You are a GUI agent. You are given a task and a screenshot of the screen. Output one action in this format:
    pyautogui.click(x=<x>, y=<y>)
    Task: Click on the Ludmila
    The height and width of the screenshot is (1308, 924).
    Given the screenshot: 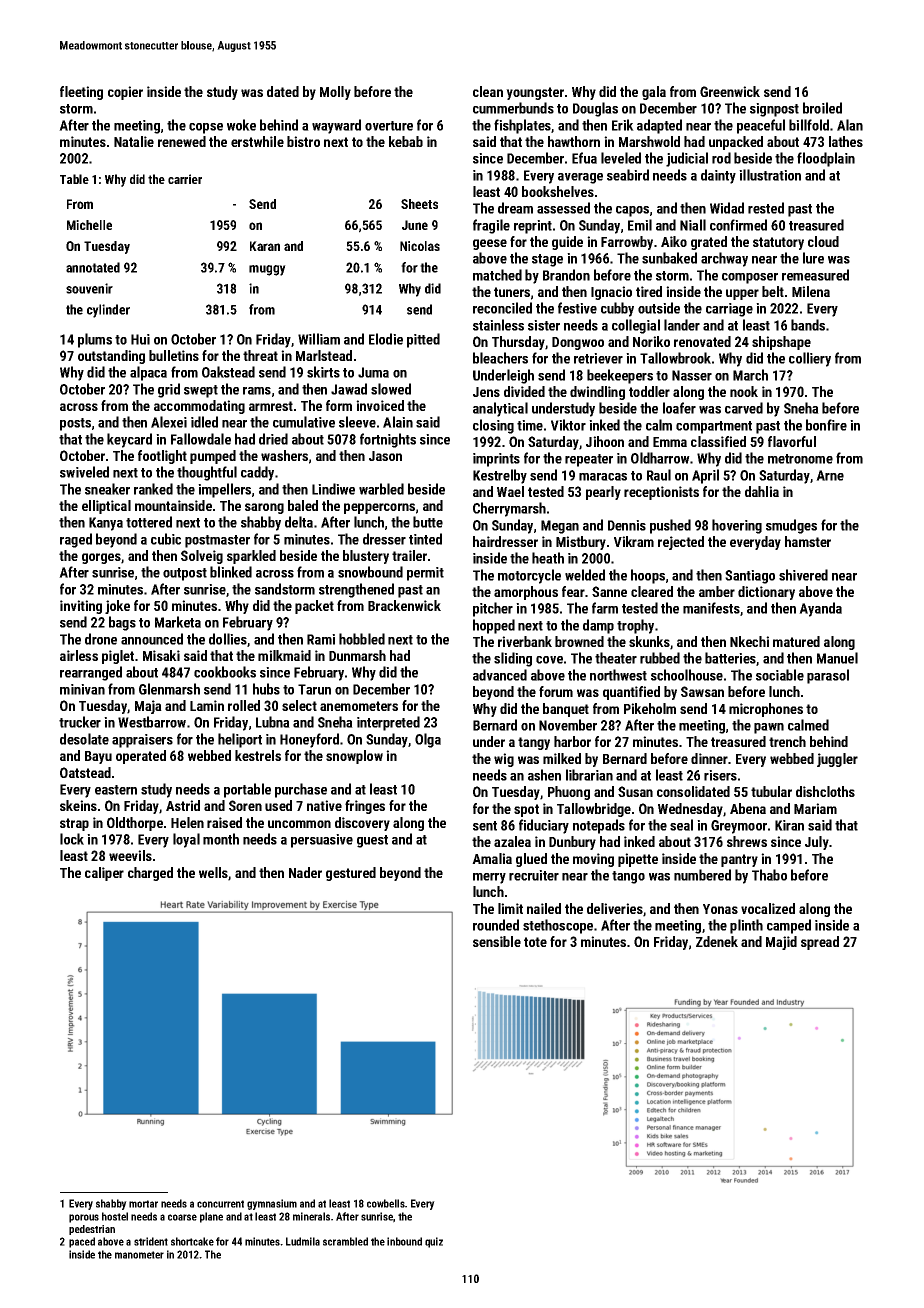 What is the action you would take?
    pyautogui.click(x=303, y=1241)
